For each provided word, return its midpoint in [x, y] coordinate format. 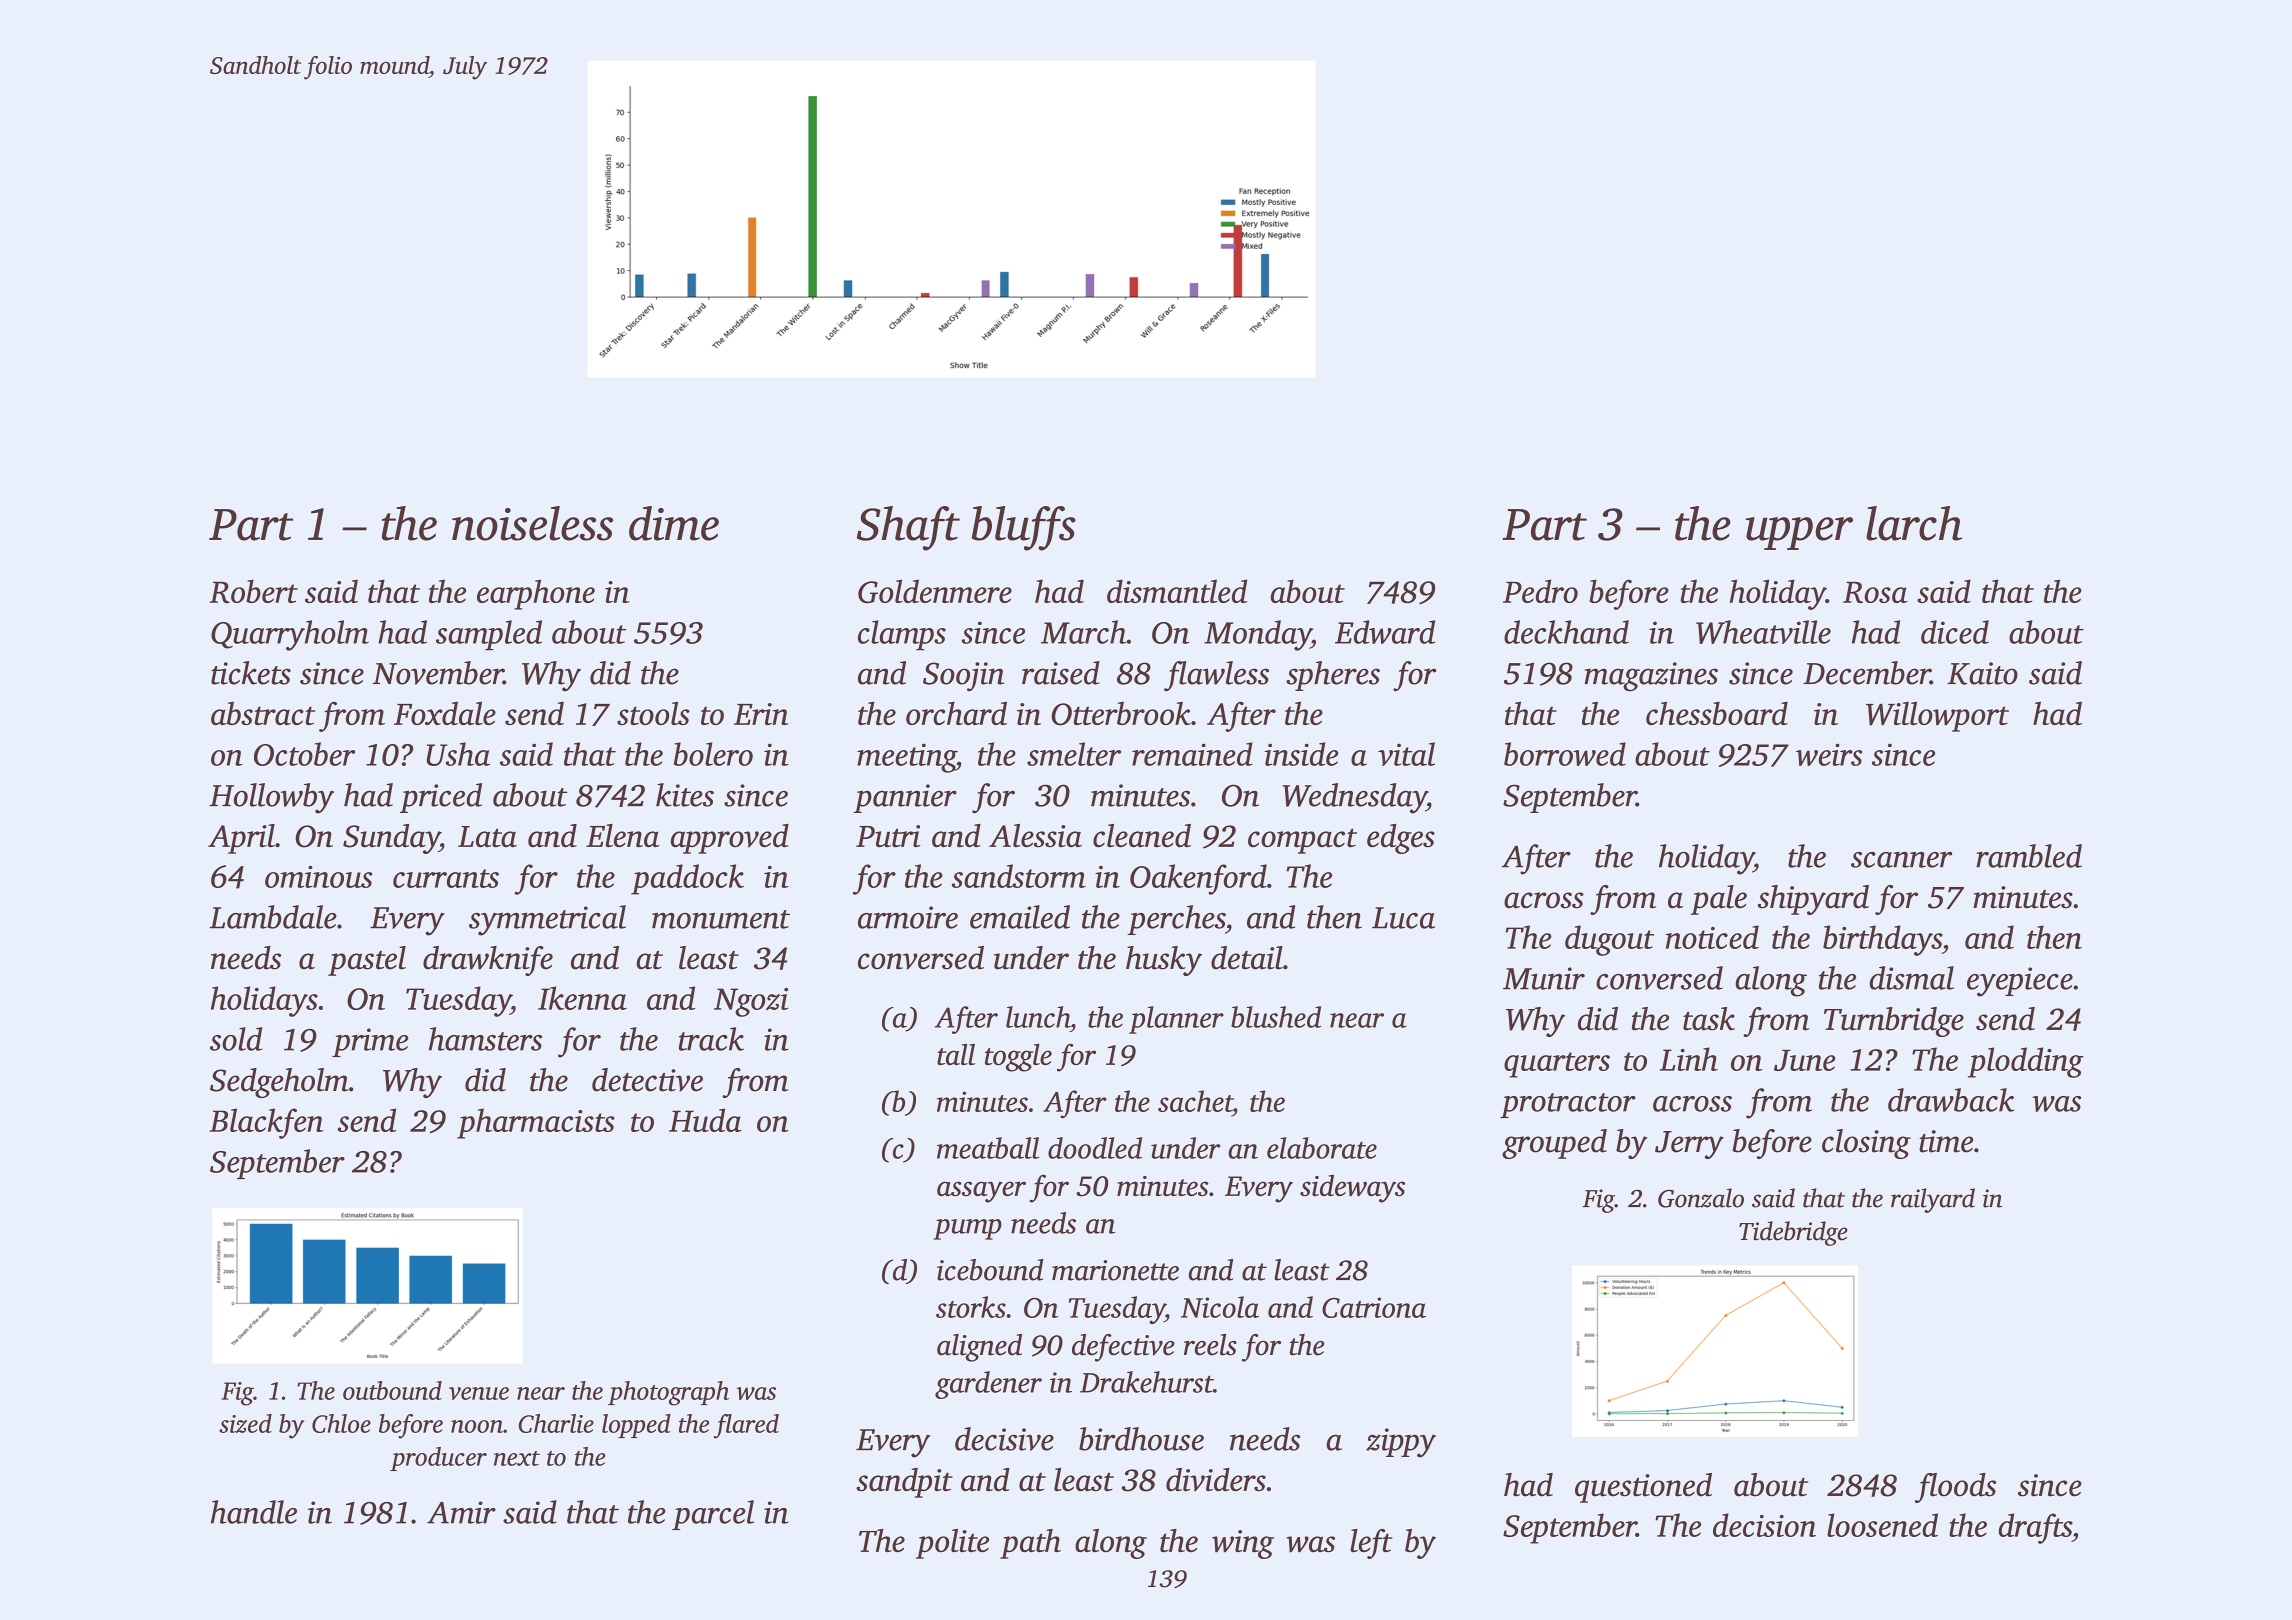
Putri [888, 836]
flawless [1216, 676]
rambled [2029, 856]
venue [479, 1393]
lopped [636, 1426]
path [1030, 1544]
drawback [1951, 1100]
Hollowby [271, 798]
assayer [981, 1192]
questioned [1643, 1488]
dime [674, 523]
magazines [1651, 677]
